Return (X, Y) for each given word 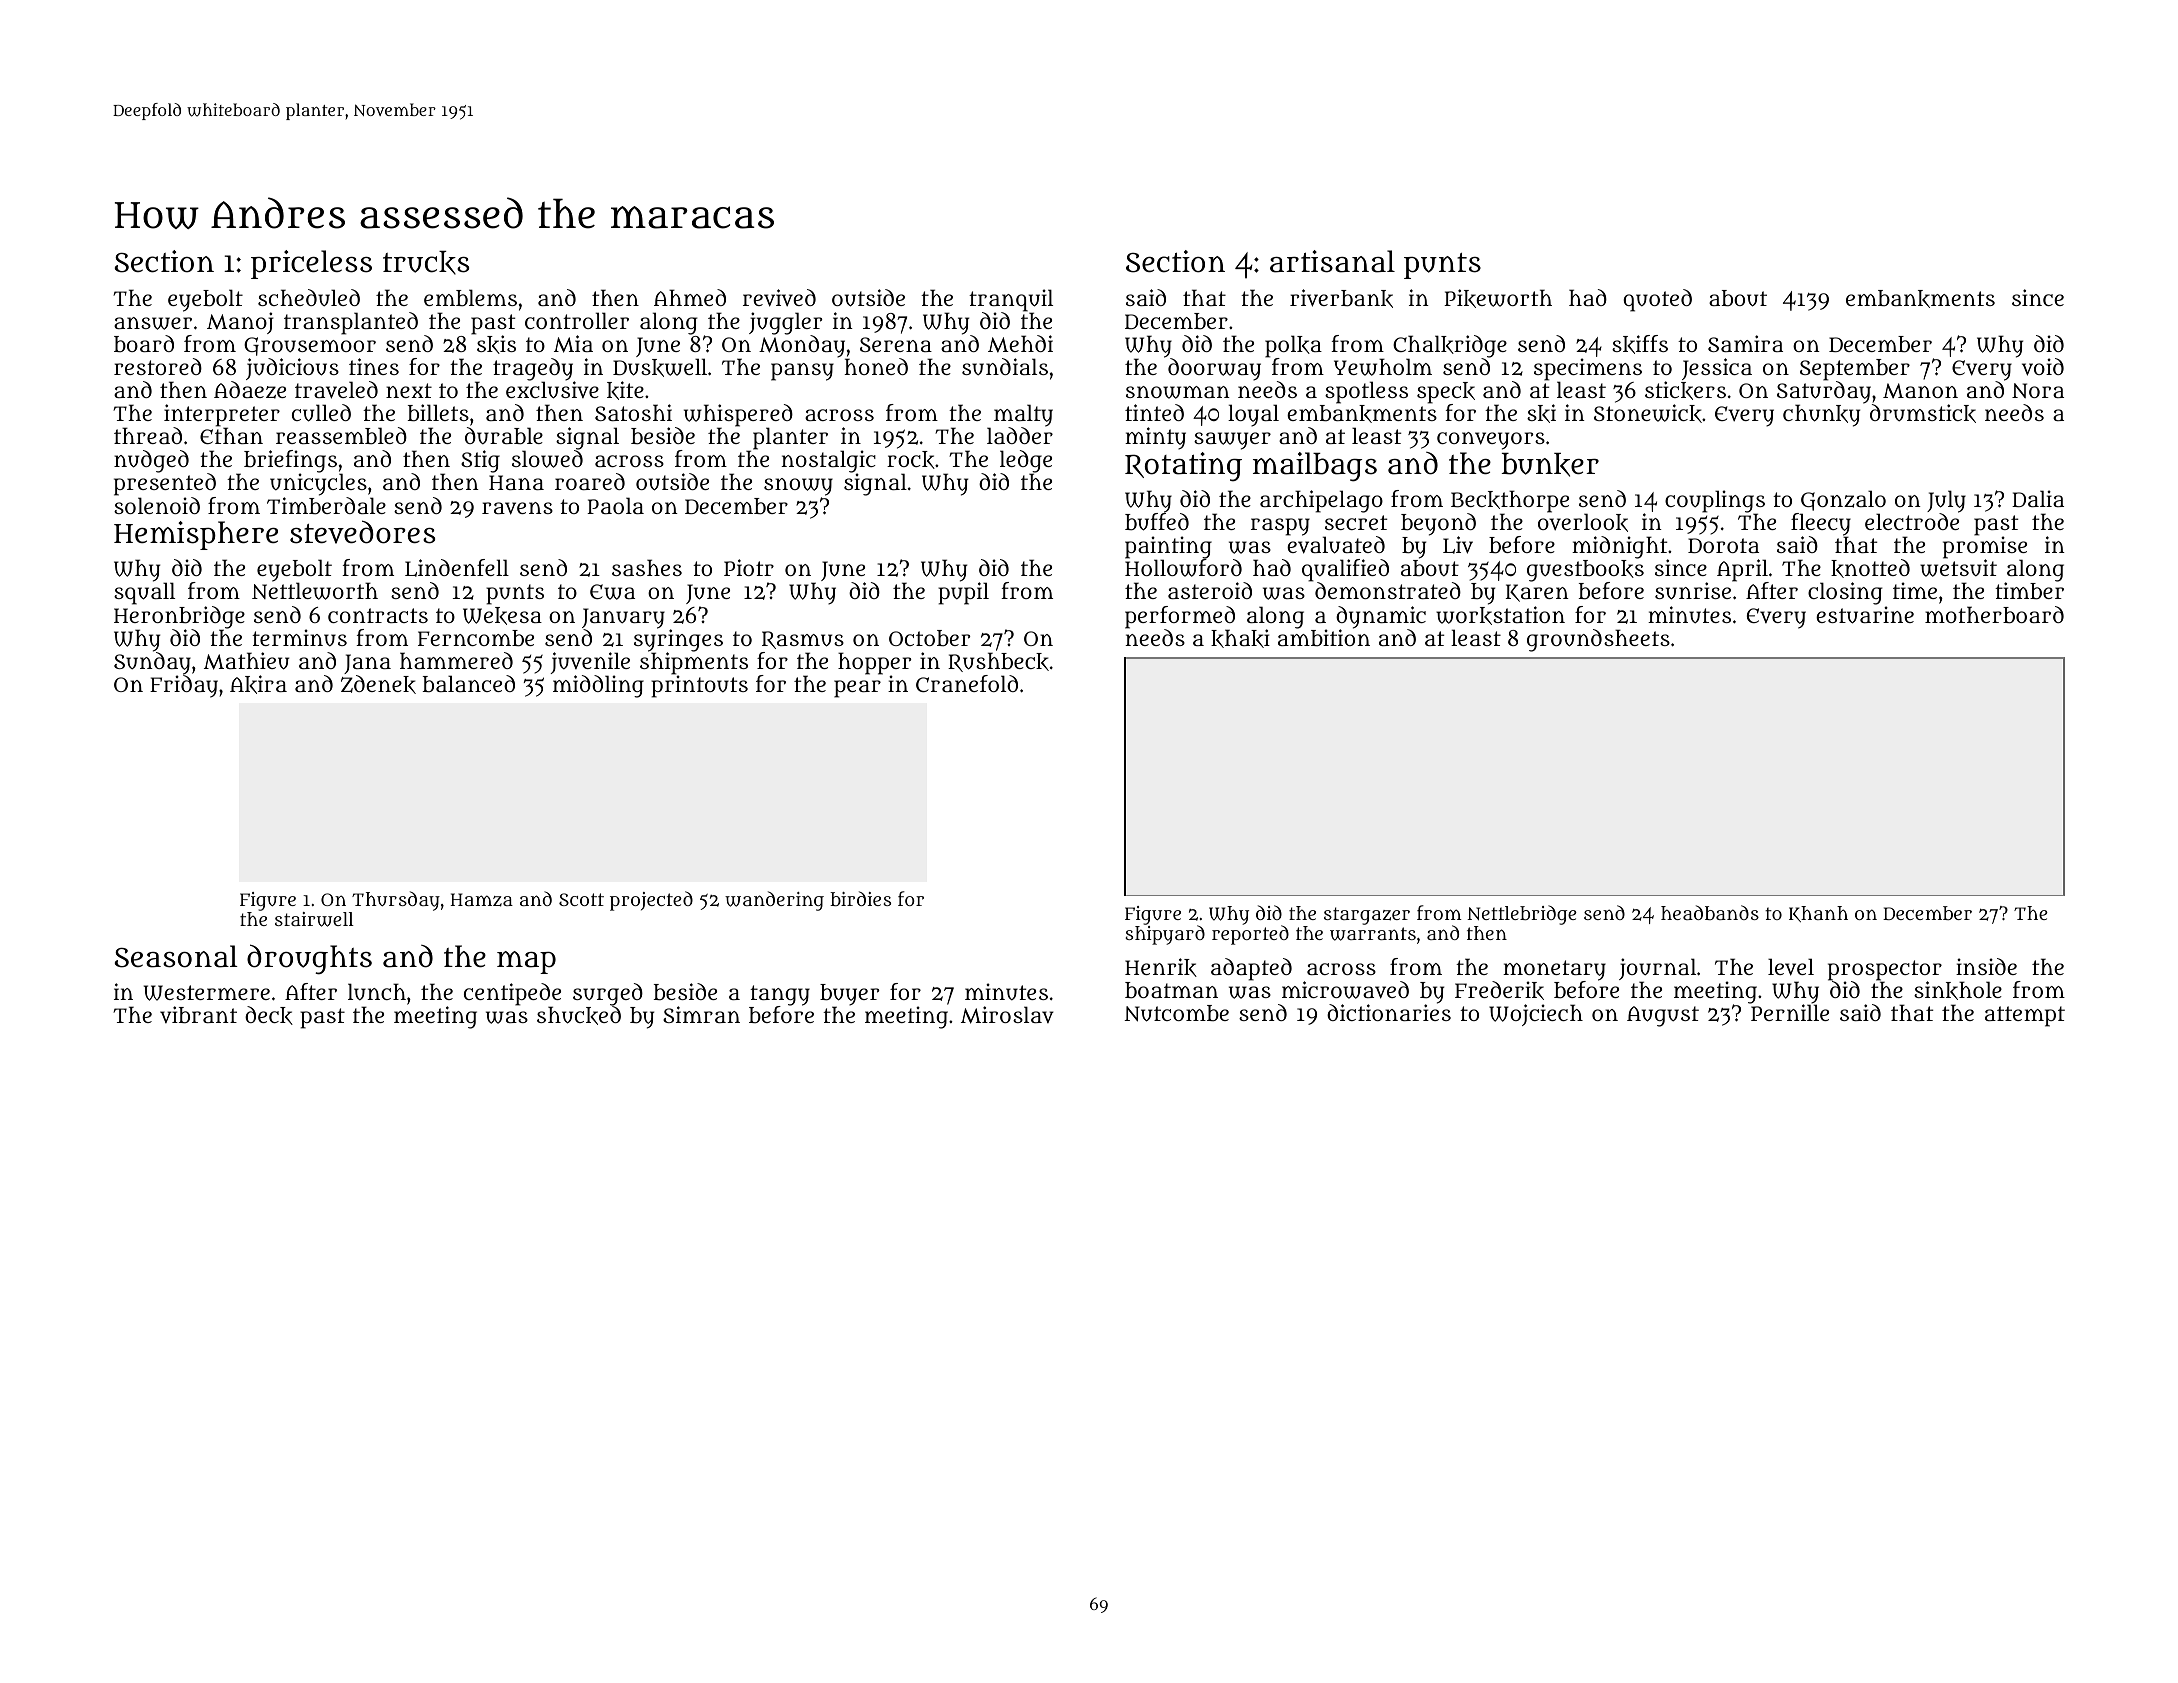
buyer (849, 995)
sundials (1005, 366)
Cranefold (967, 683)
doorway (1214, 369)
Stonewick (1648, 413)
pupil (963, 594)
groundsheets (1598, 640)
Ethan (231, 436)
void (2043, 367)
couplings (1715, 502)
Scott (581, 899)
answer (153, 323)
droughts (309, 959)
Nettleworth (315, 591)
